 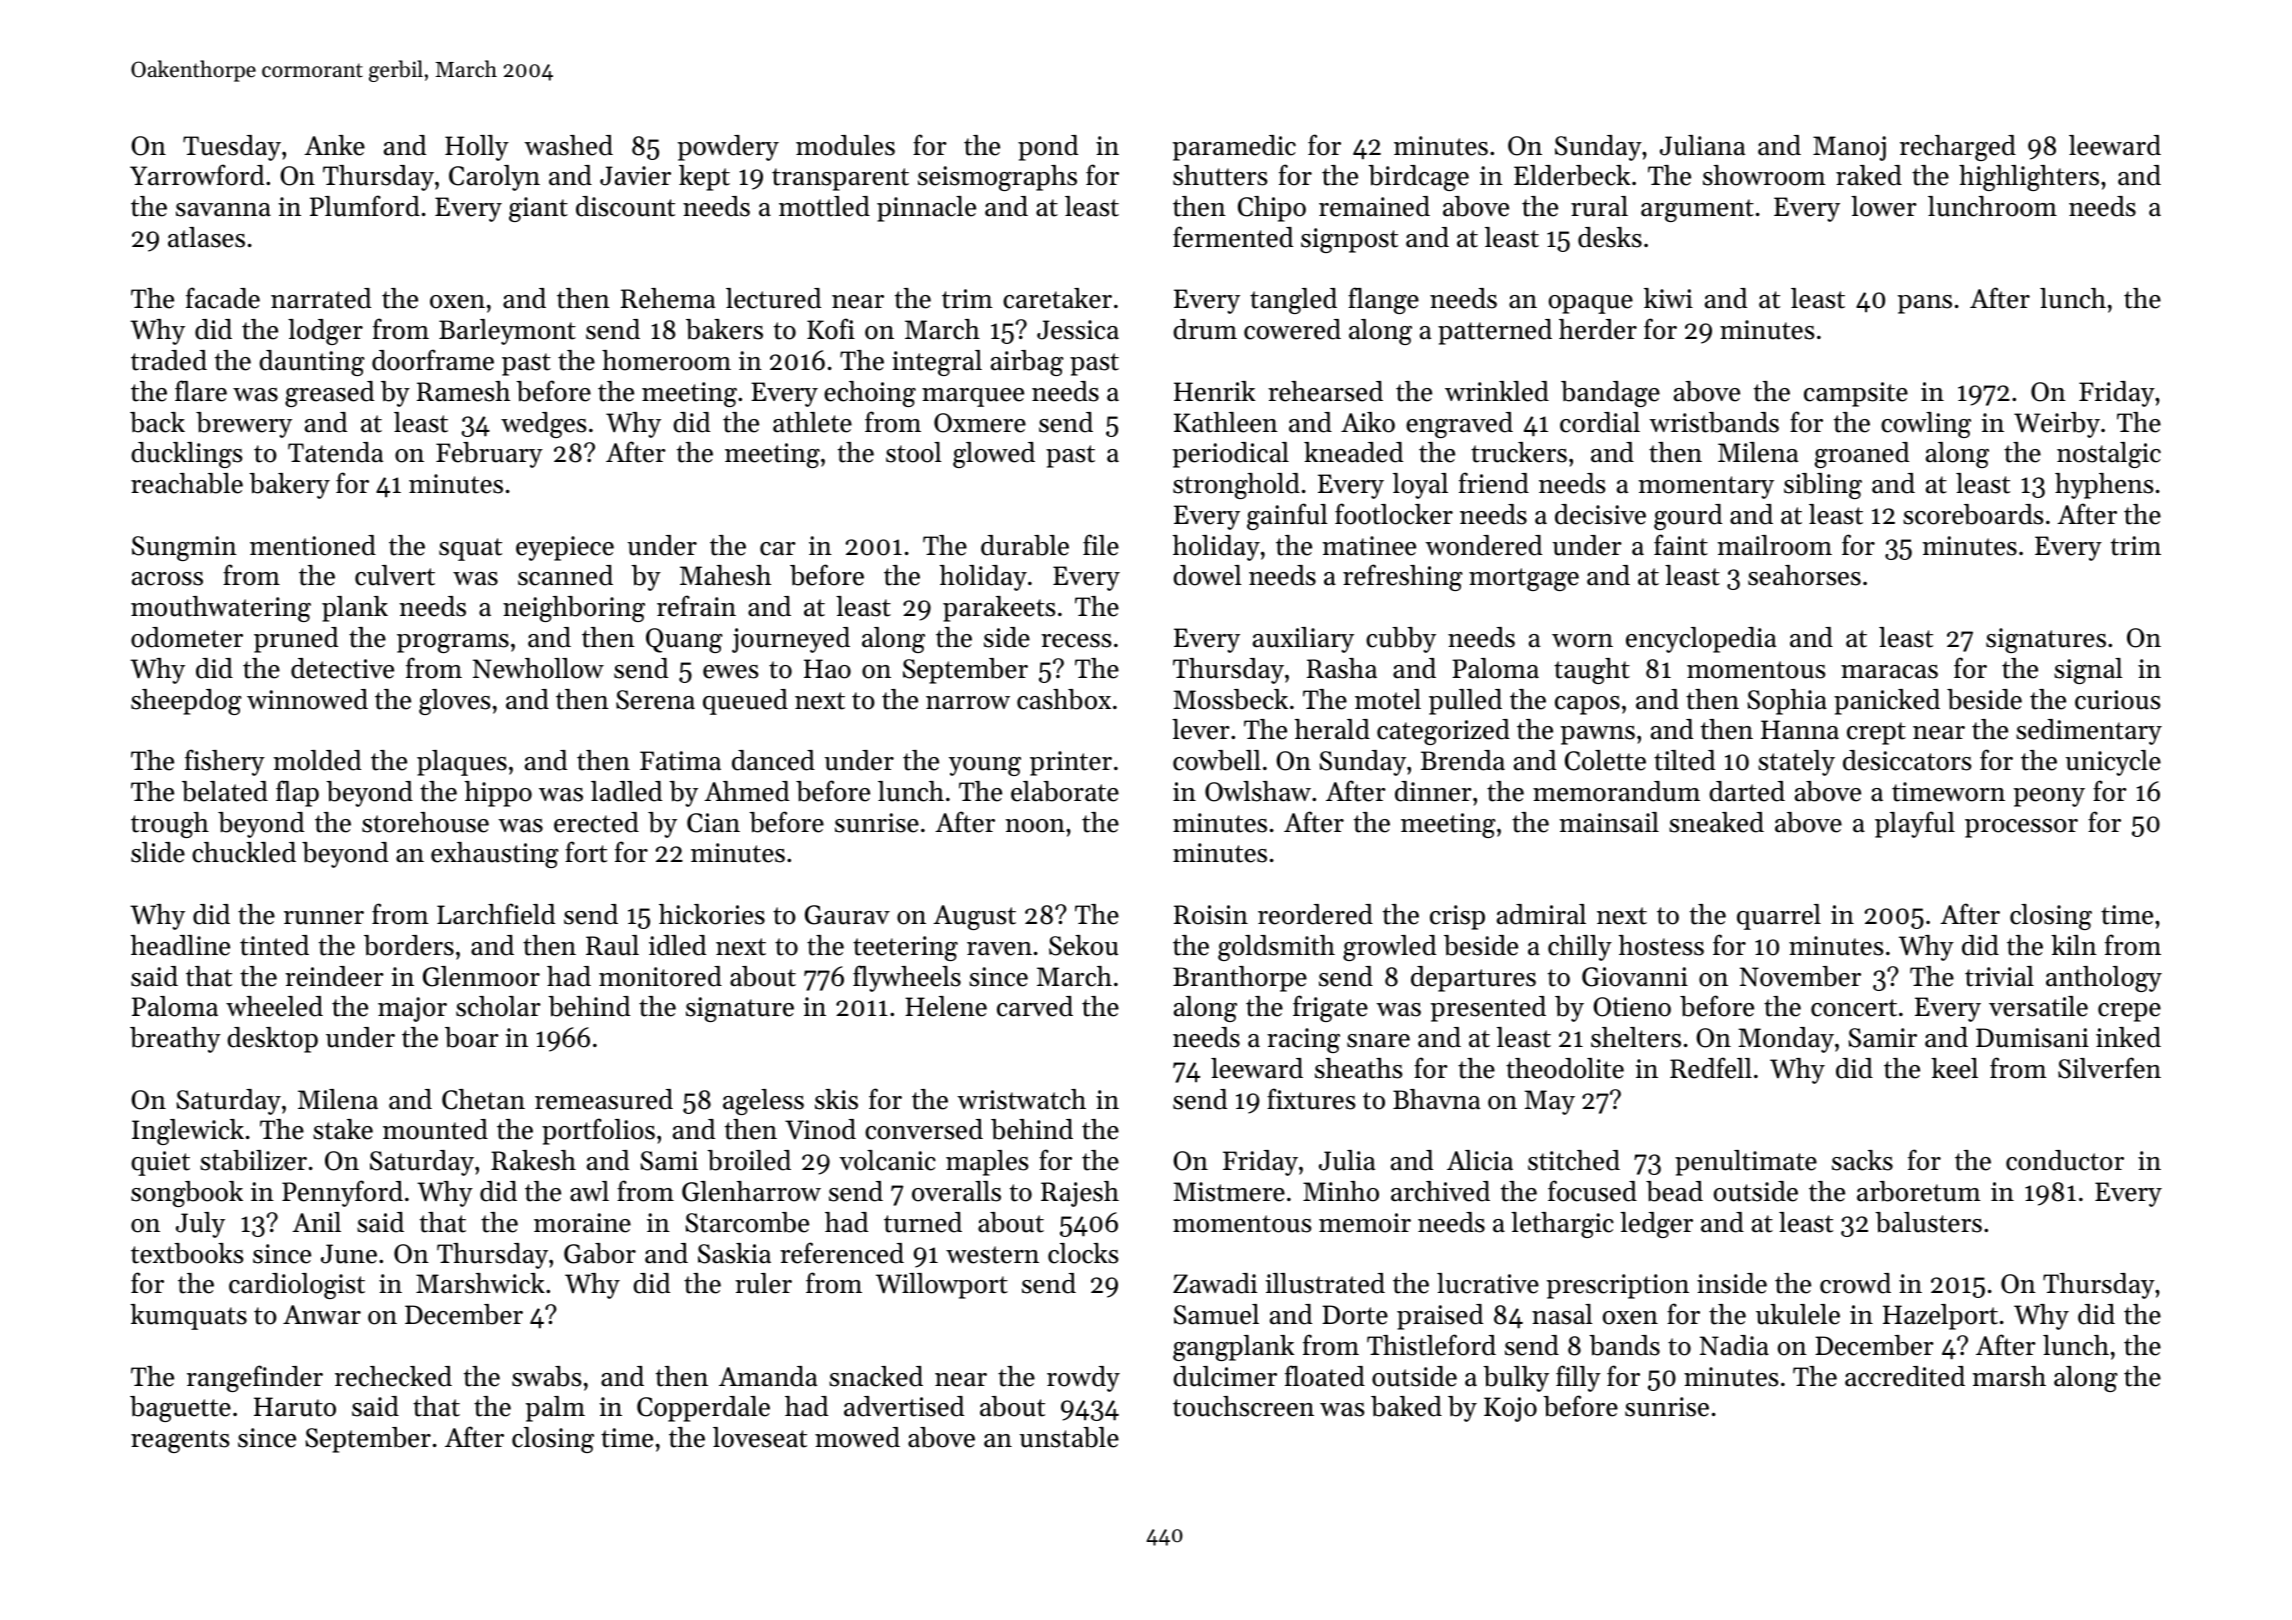 What do you see at coordinates (1349, 240) in the screenshot?
I see `signpost` at bounding box center [1349, 240].
